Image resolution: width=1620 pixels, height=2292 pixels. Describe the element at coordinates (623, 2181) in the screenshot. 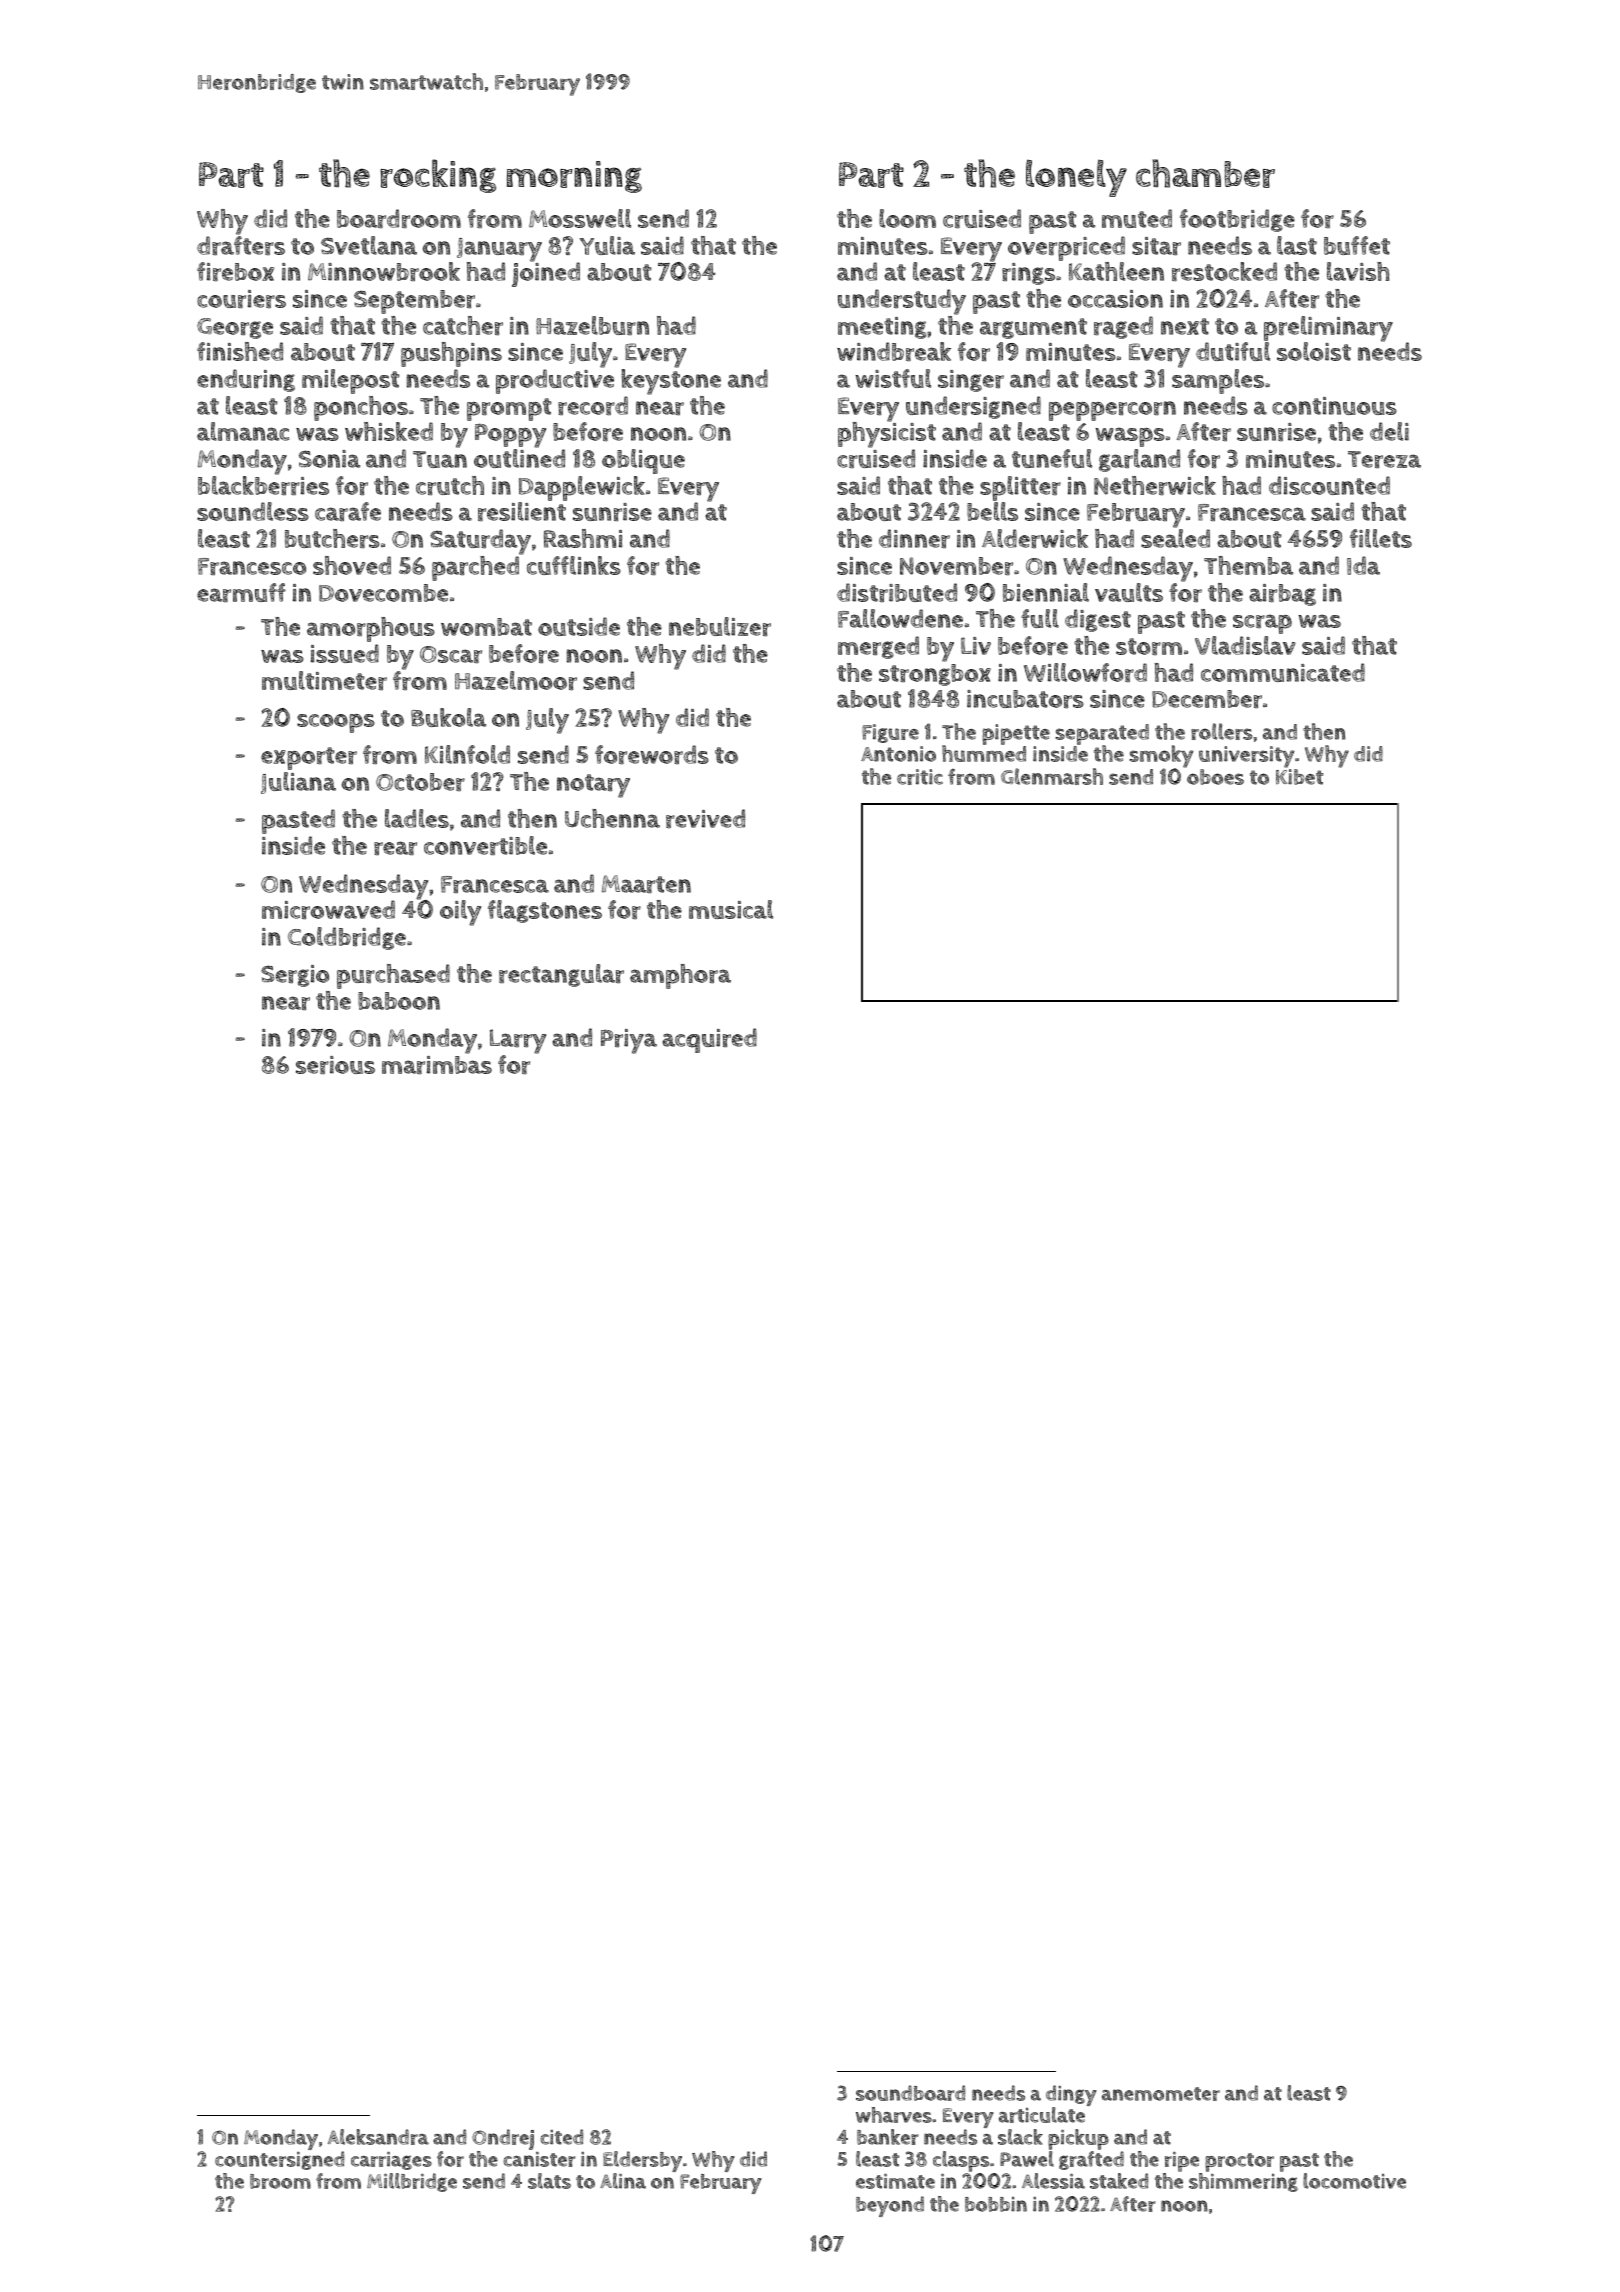

I see `Alina` at that location.
